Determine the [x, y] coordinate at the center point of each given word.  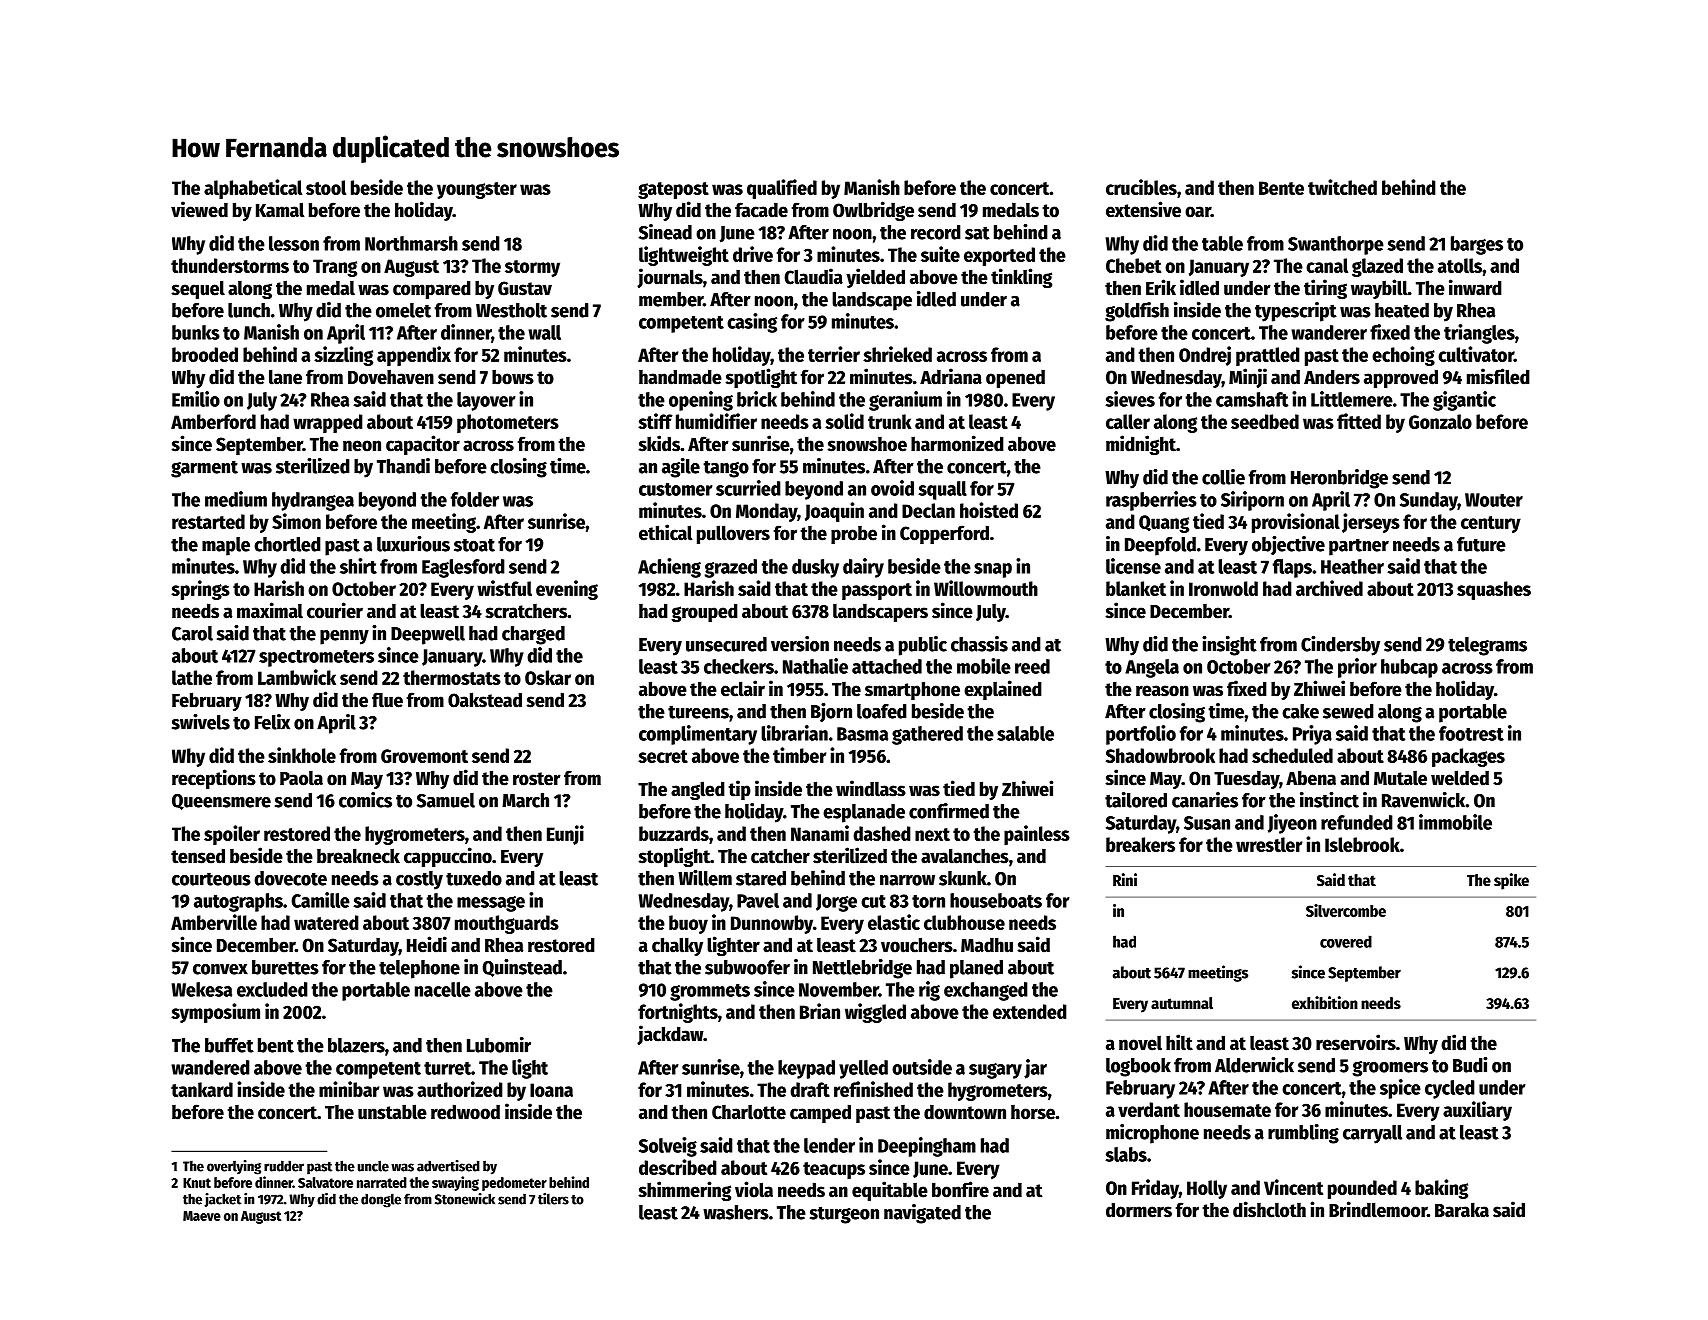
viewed [199, 209]
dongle [381, 1200]
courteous [211, 879]
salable [1025, 733]
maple [226, 546]
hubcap [1409, 668]
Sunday [1429, 501]
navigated [922, 1214]
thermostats [452, 677]
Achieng [669, 568]
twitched [1342, 187]
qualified [782, 189]
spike [1511, 881]
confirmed [949, 811]
